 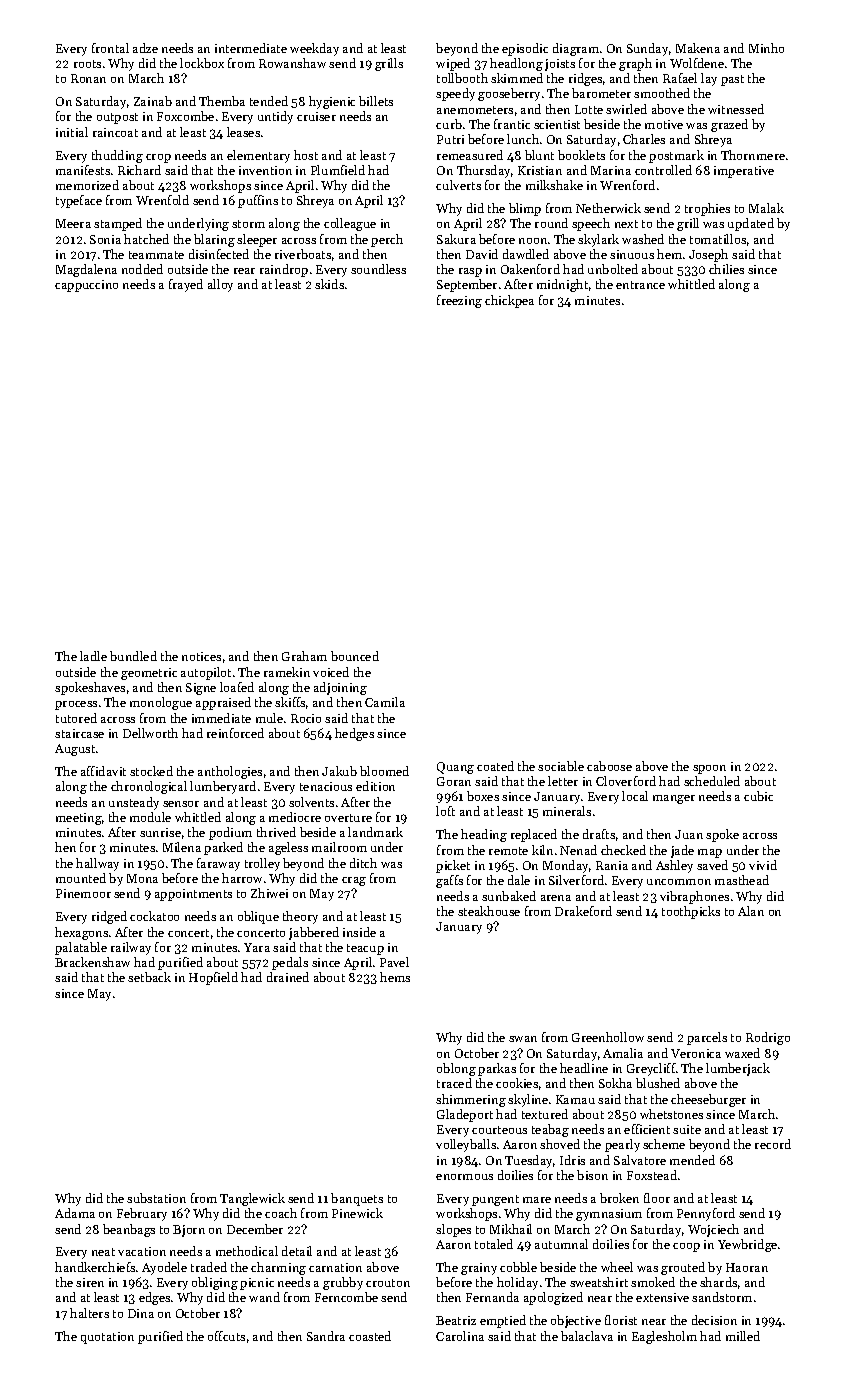 What do you see at coordinates (698, 48) in the screenshot?
I see `Makena` at bounding box center [698, 48].
